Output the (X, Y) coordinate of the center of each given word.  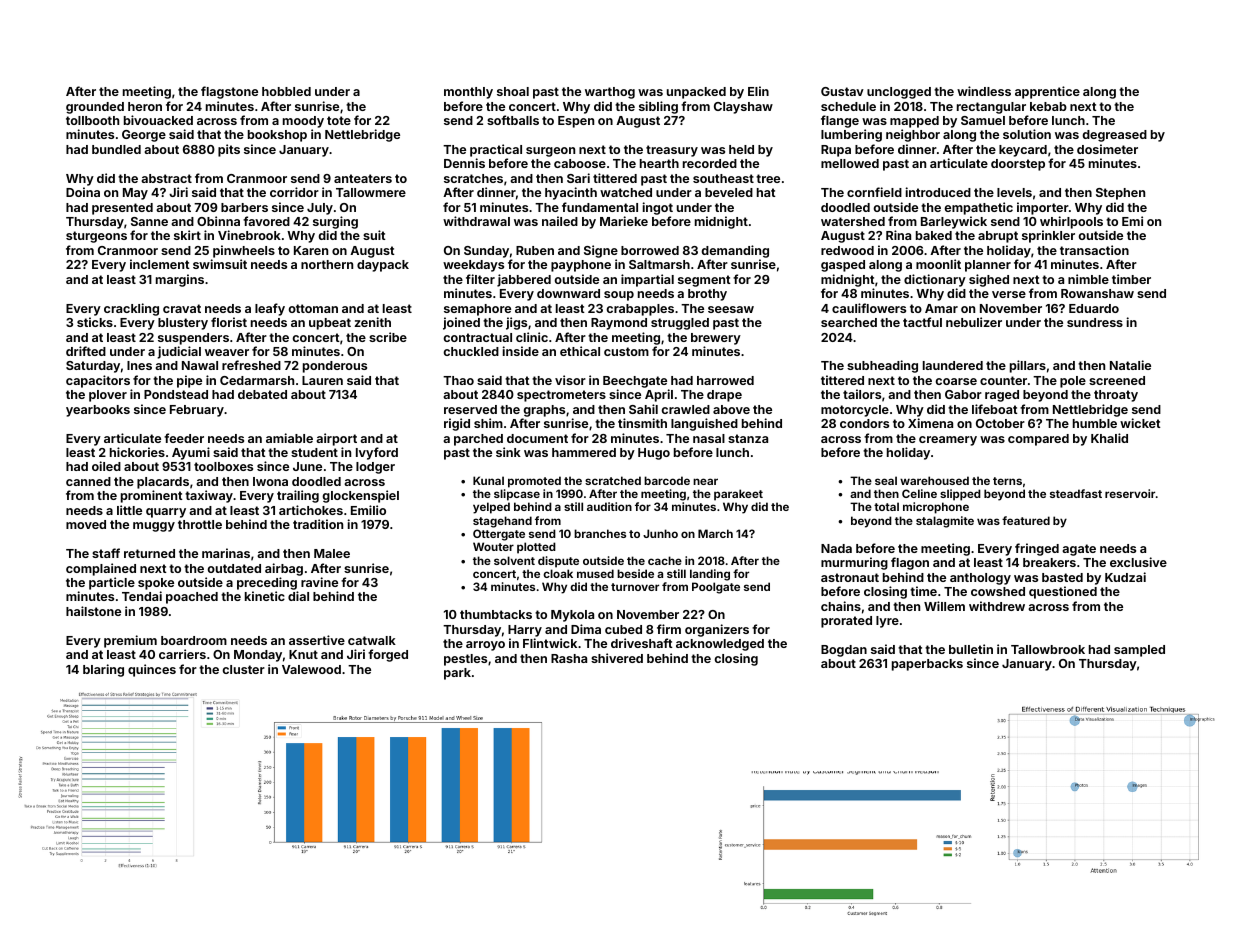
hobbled (286, 91)
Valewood (311, 669)
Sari (578, 178)
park (457, 674)
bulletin (971, 649)
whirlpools (1071, 222)
